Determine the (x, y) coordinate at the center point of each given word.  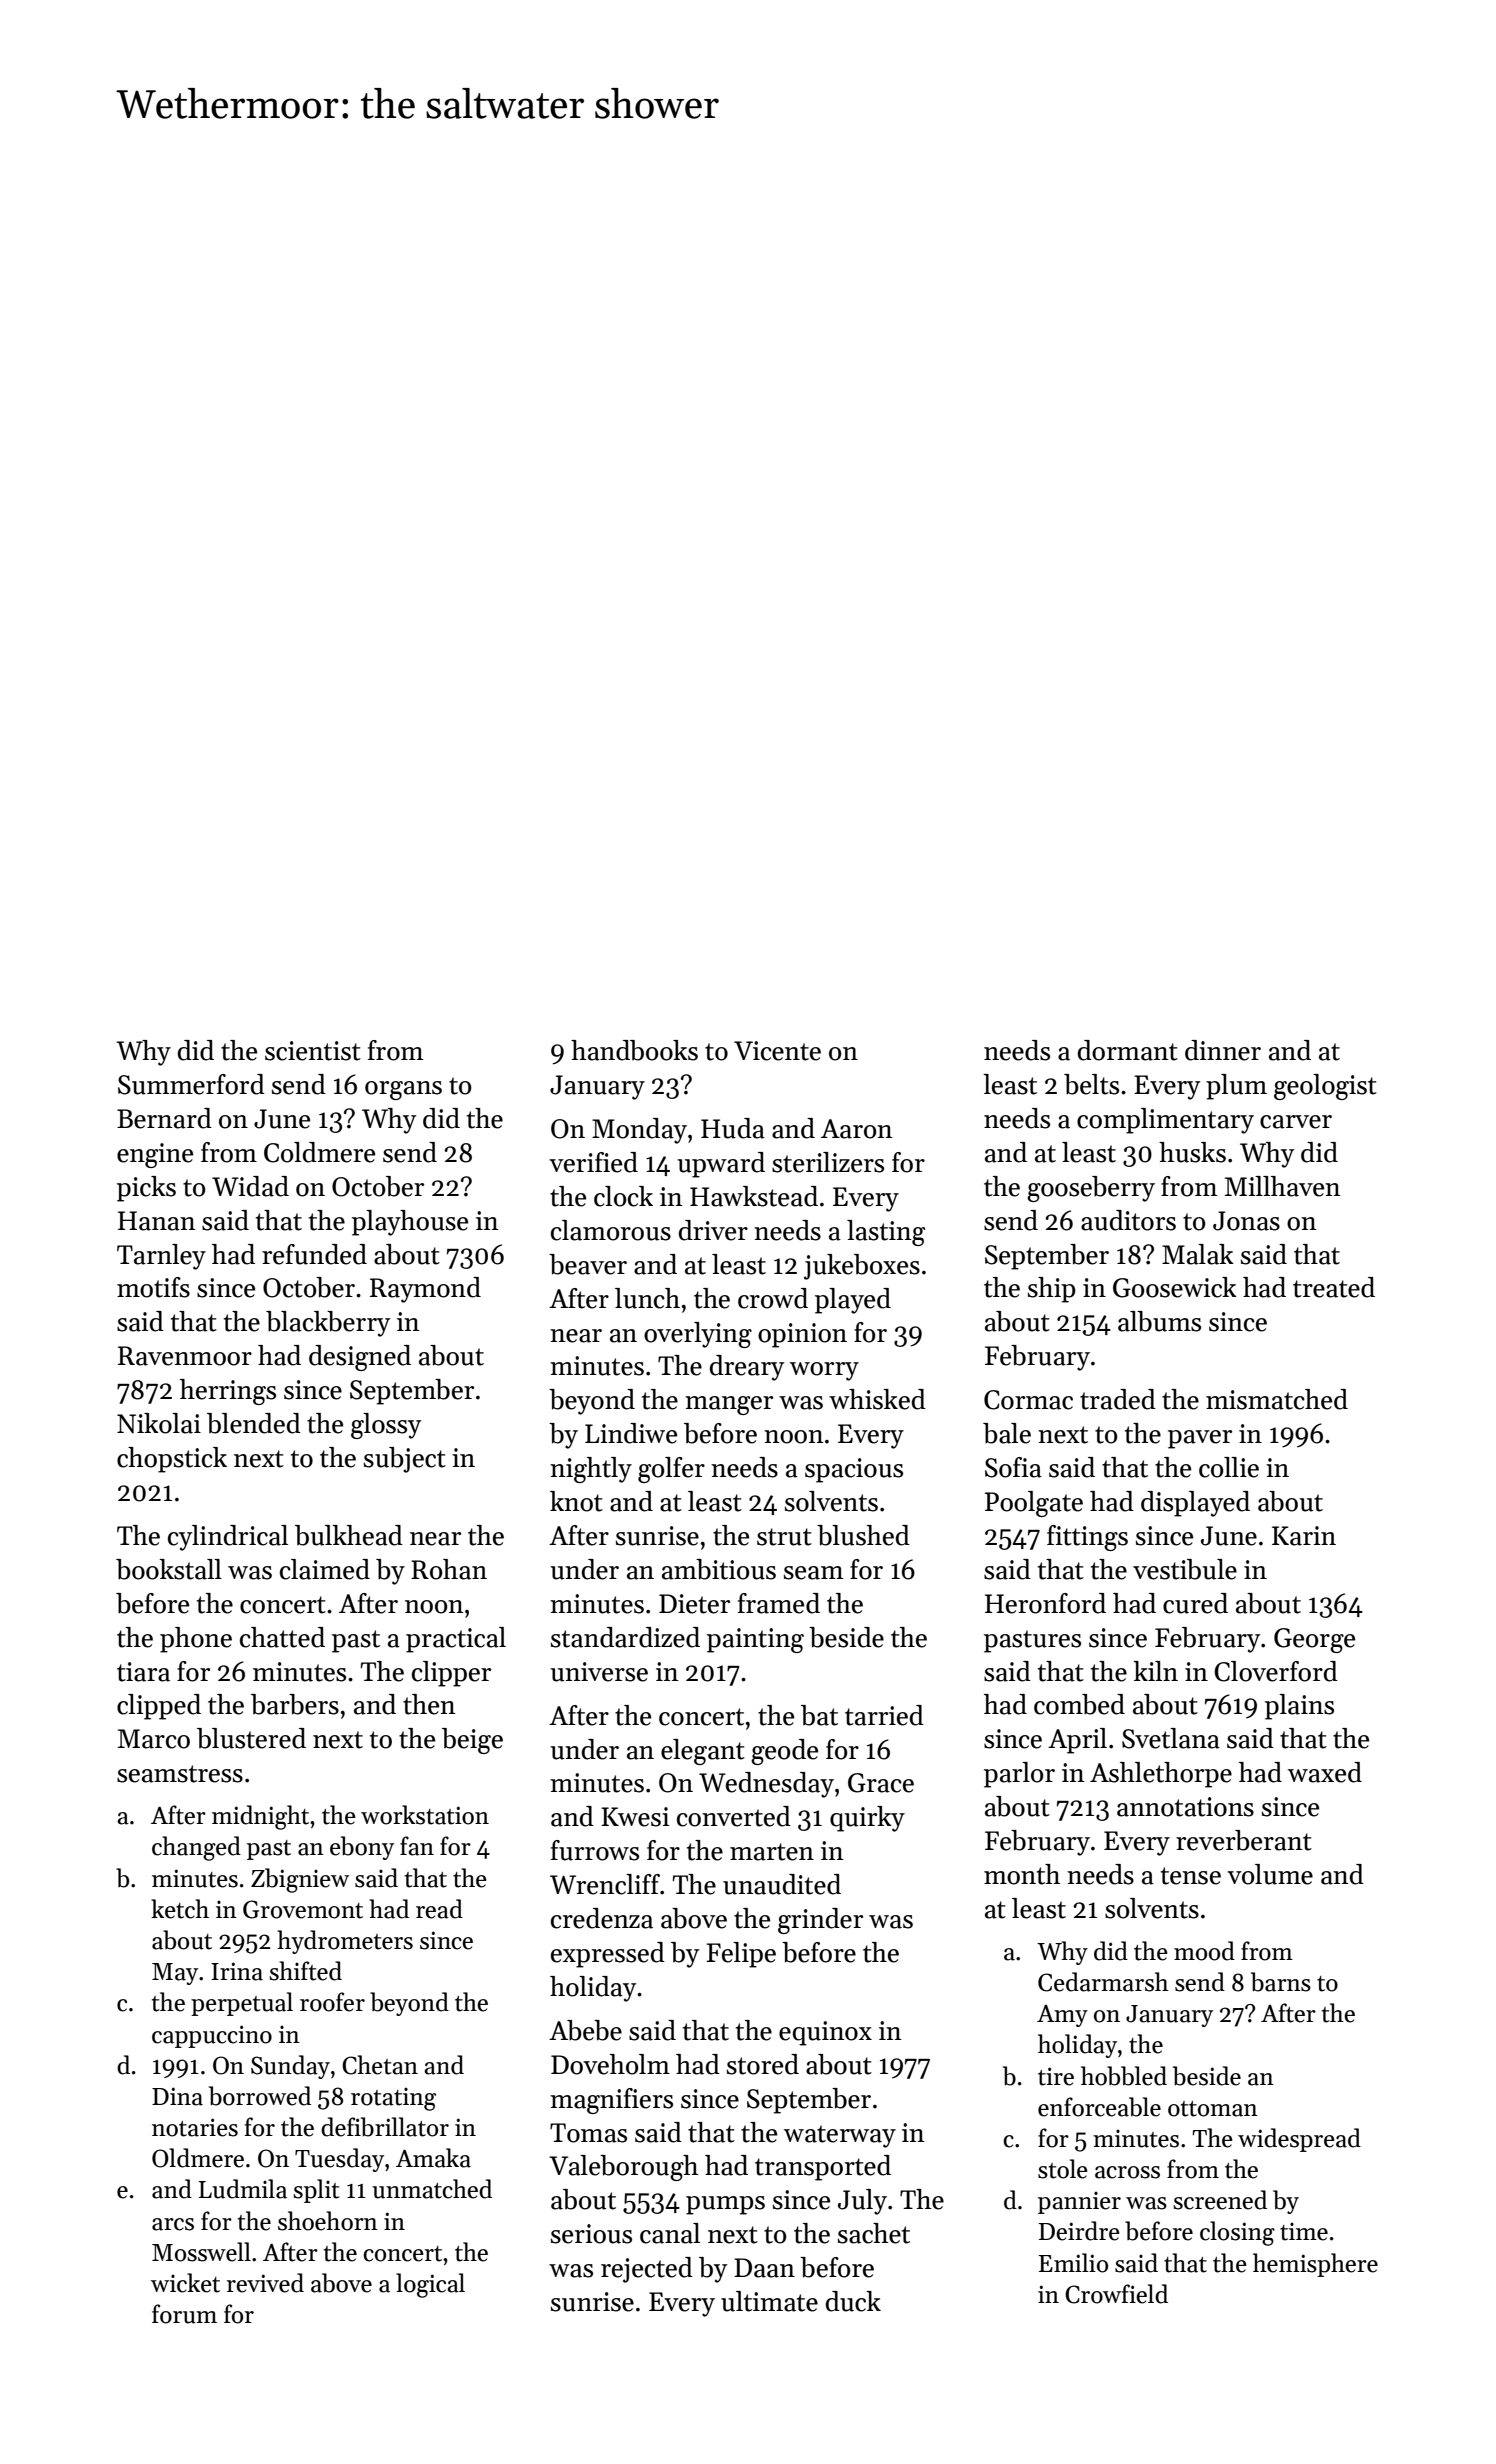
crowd (773, 1298)
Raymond (425, 1290)
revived (265, 2283)
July (862, 2202)
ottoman (1213, 2109)
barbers (295, 1704)
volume (1270, 1874)
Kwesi (635, 1817)
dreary (747, 1368)
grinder (820, 1921)
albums (1159, 1321)
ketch (180, 1909)
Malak (1198, 1254)
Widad (250, 1186)
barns (1281, 1982)
